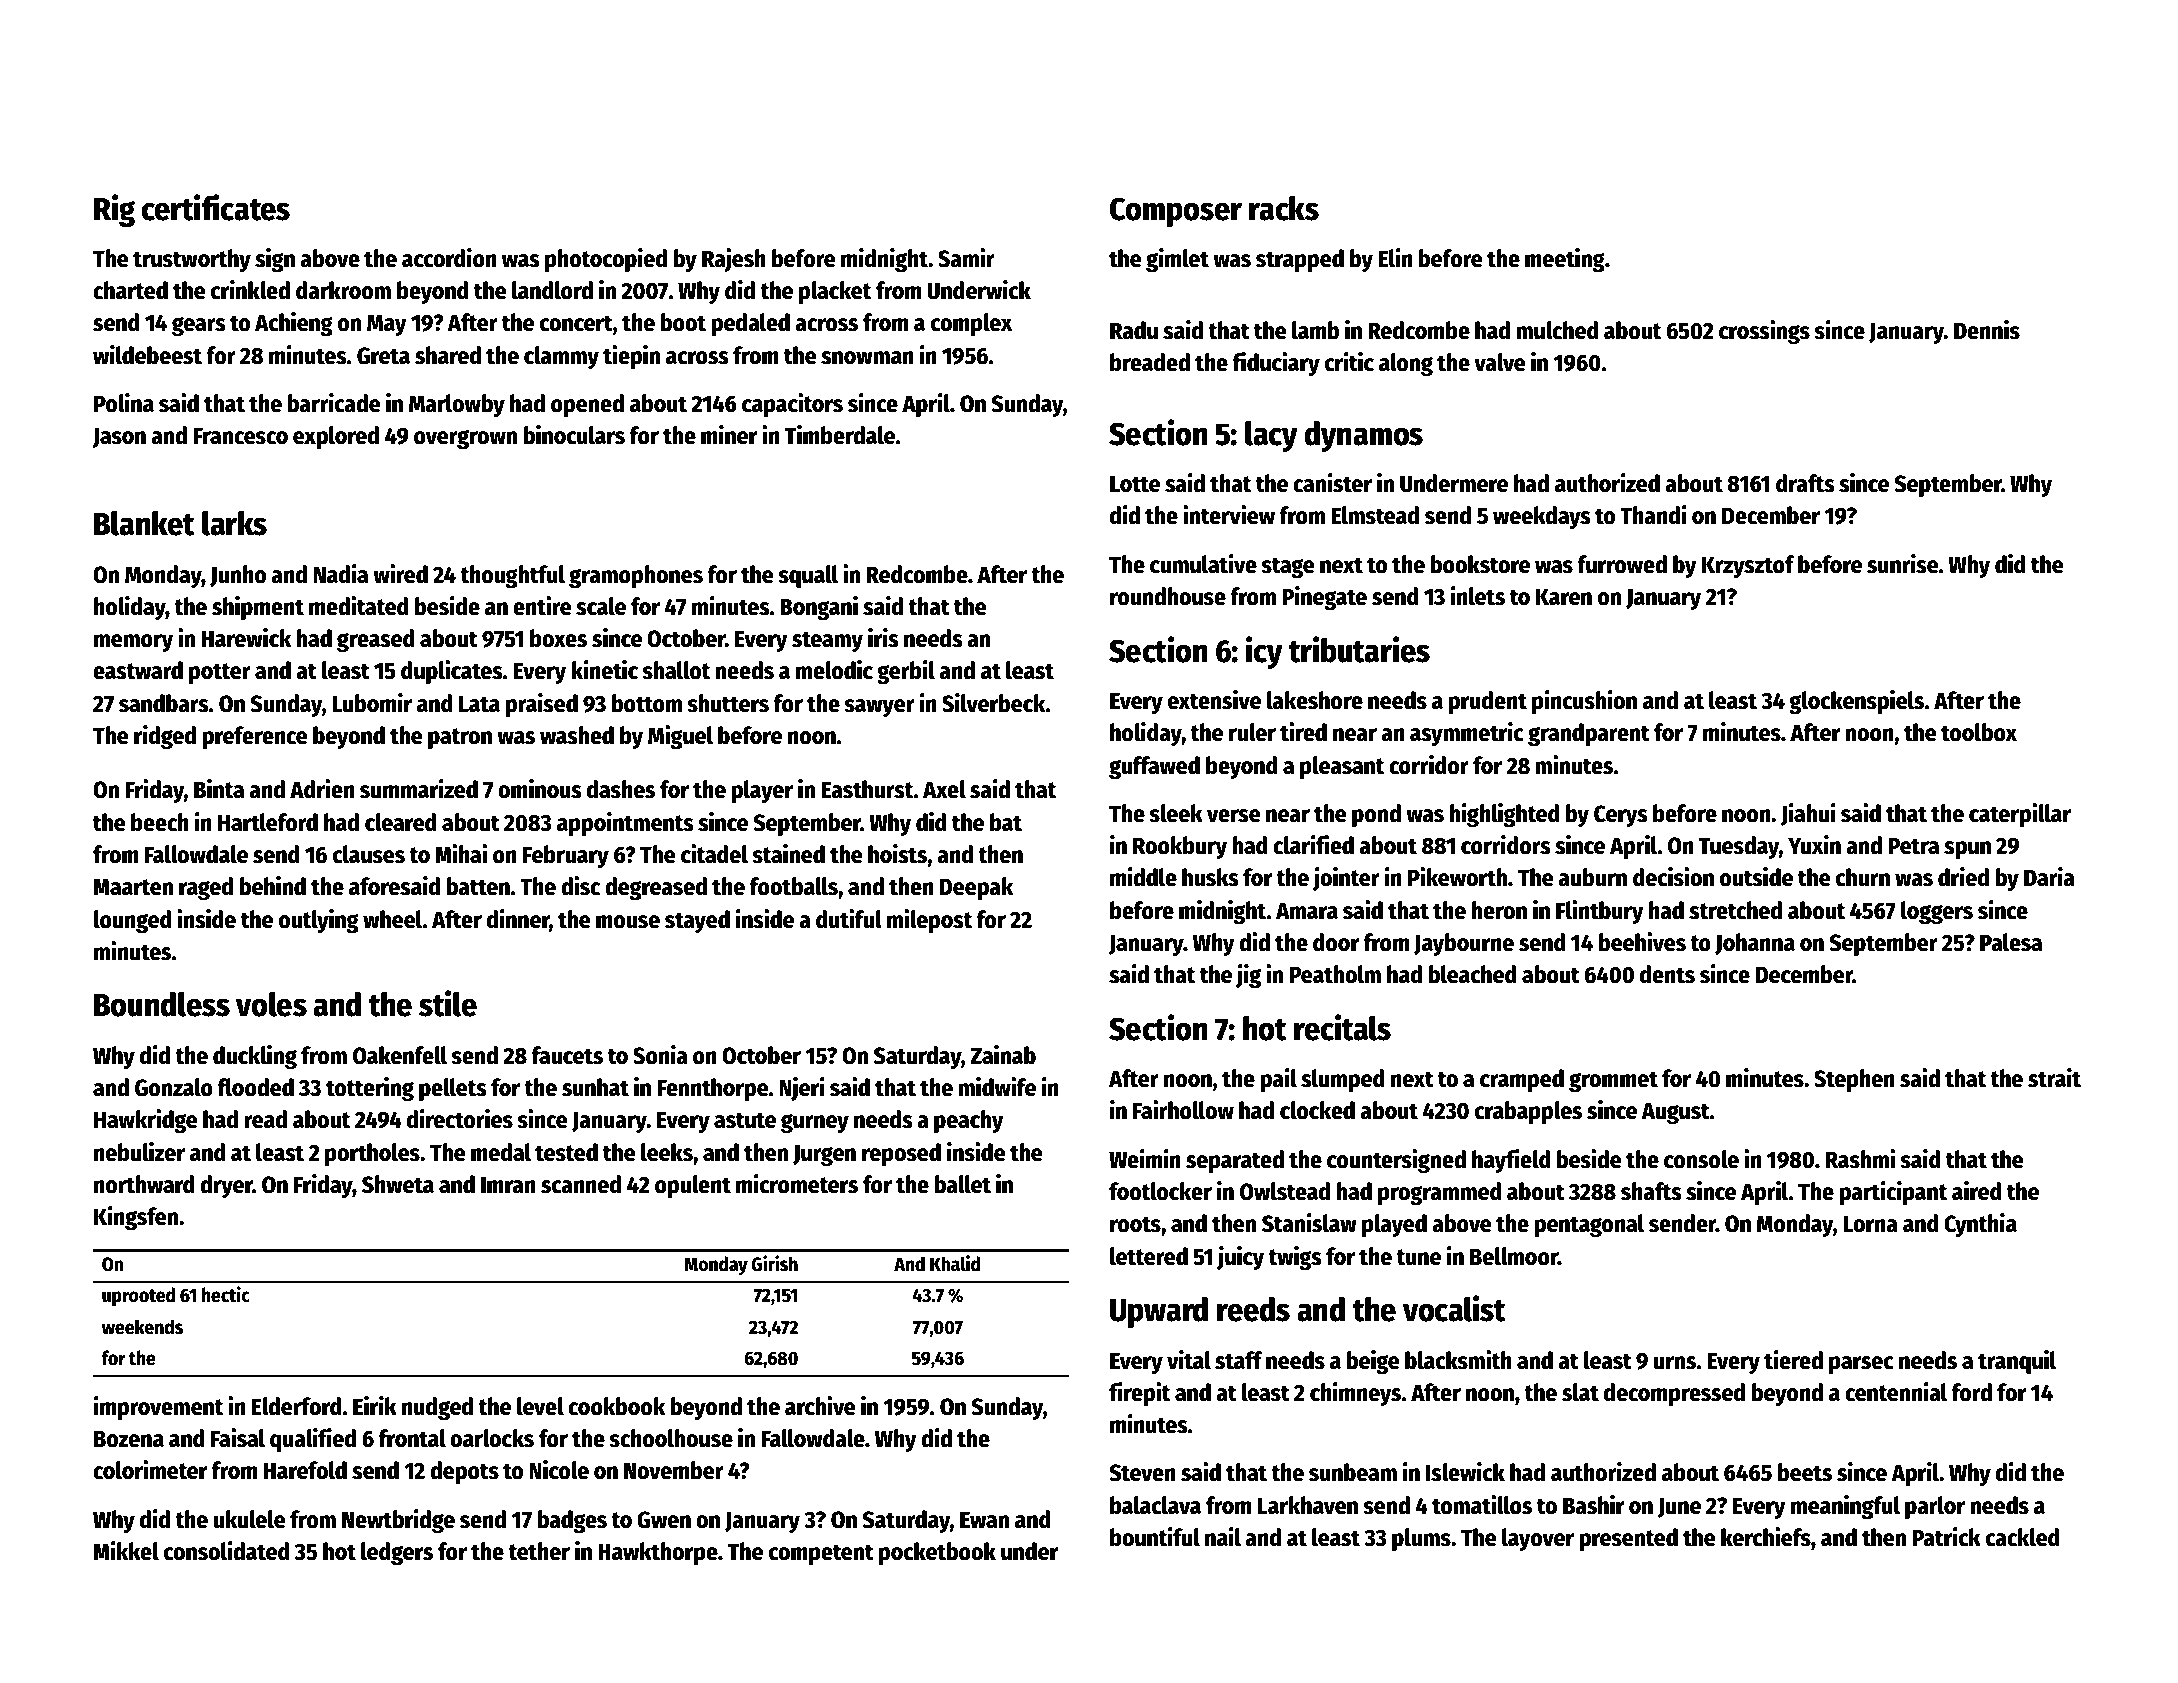  I want to click on toolbox, so click(1979, 732).
